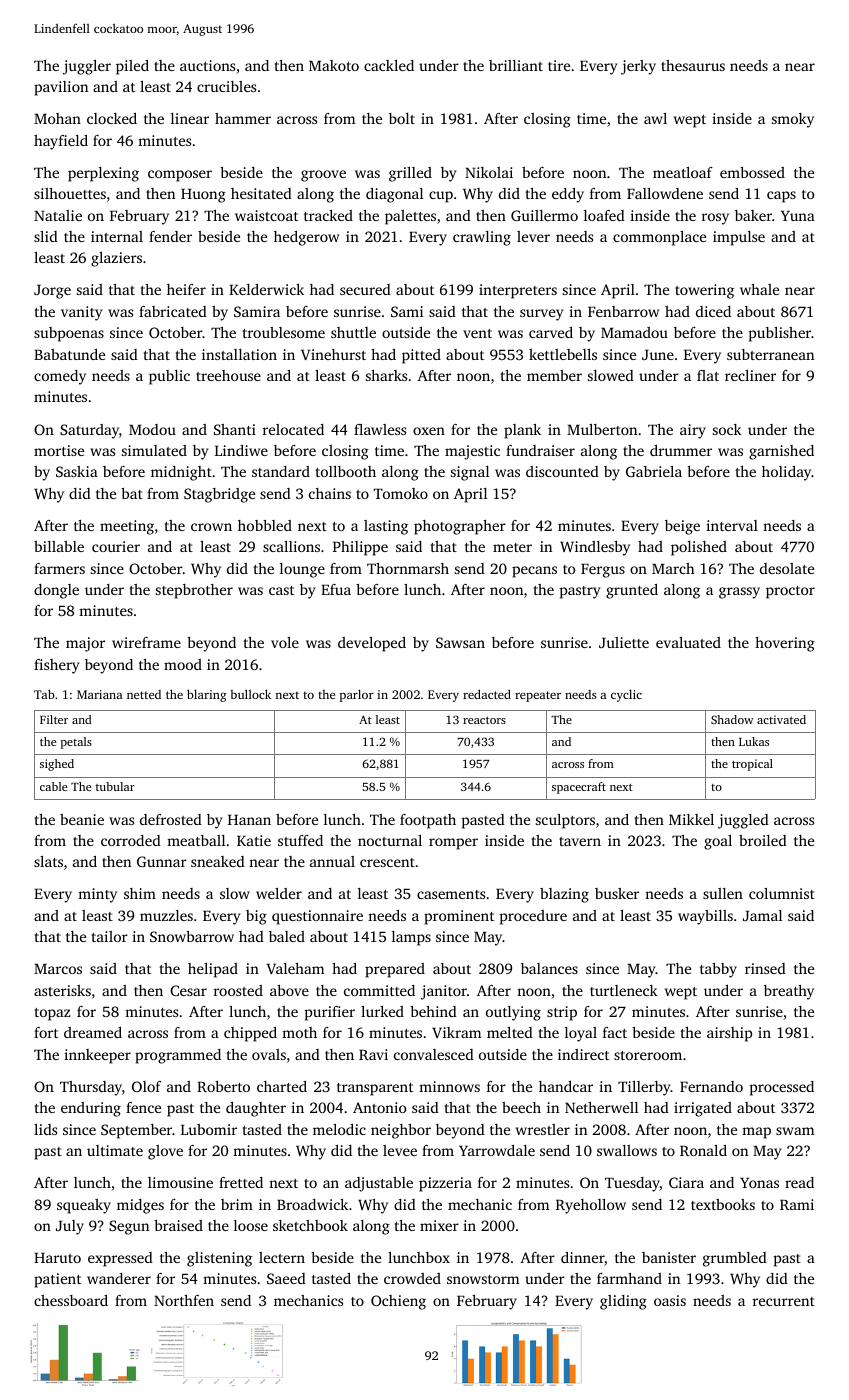  What do you see at coordinates (346, 471) in the screenshot?
I see `tollbooth` at bounding box center [346, 471].
